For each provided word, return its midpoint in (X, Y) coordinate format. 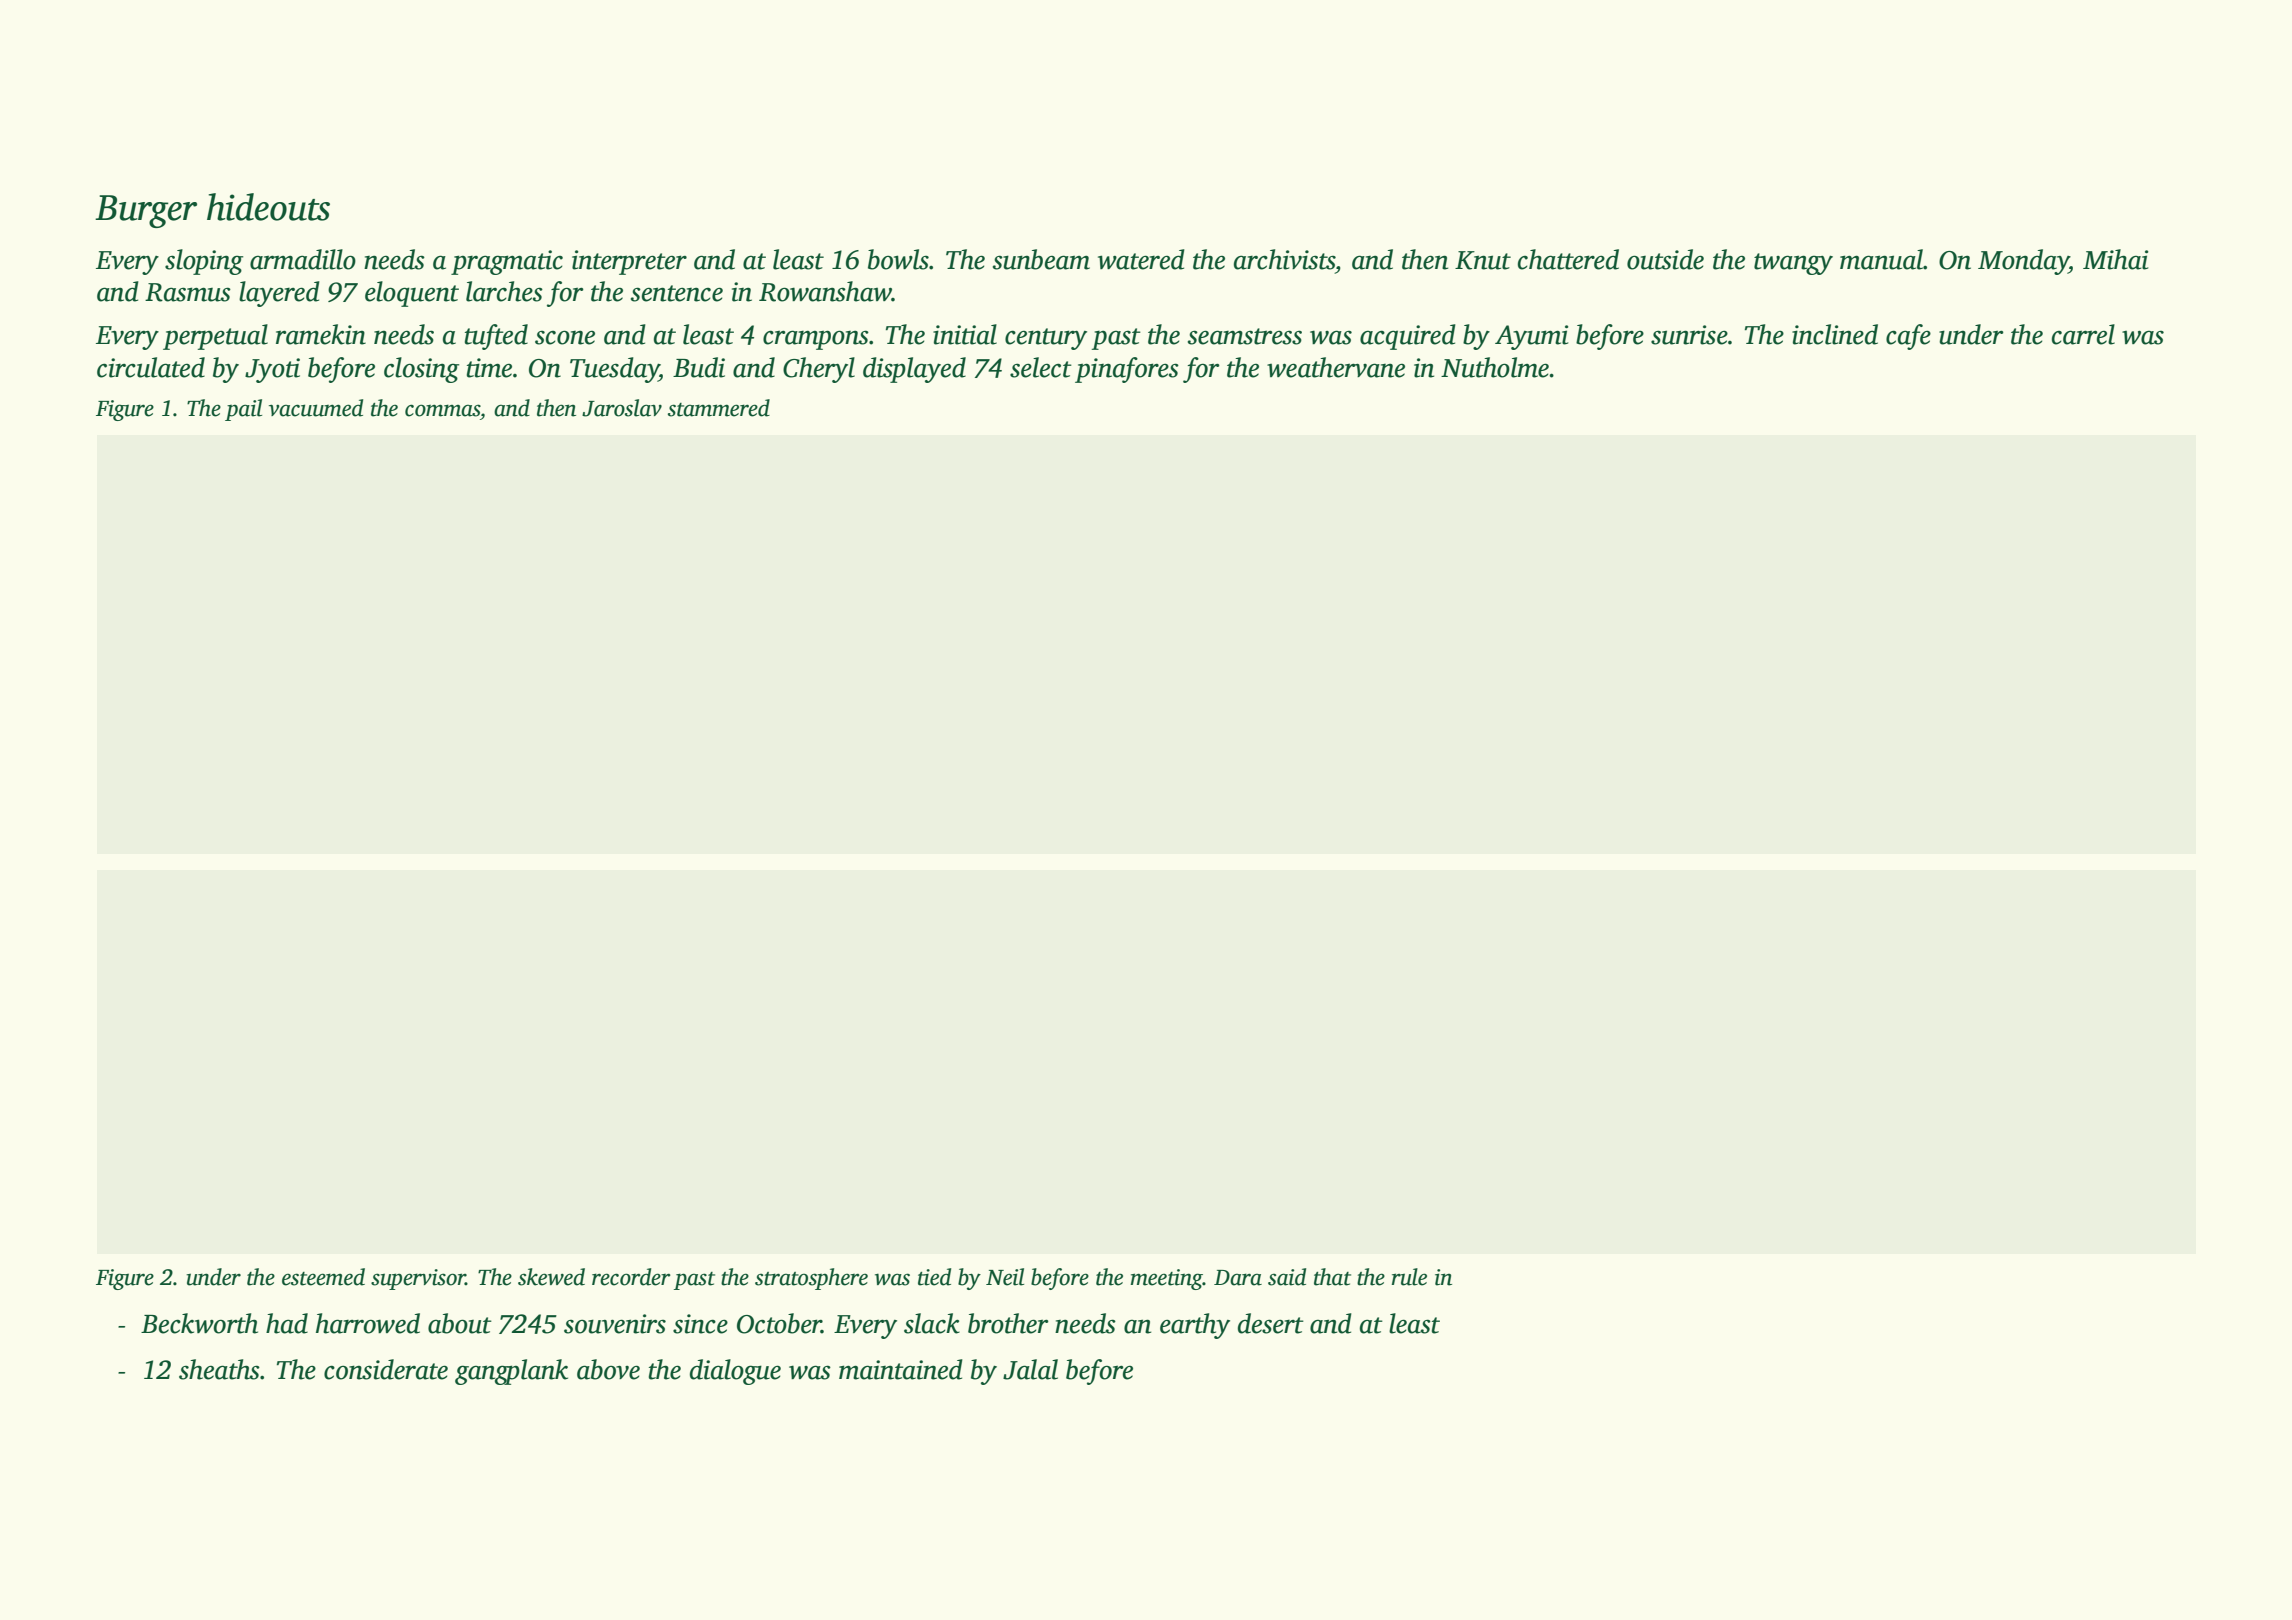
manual (1881, 259)
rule (1409, 1277)
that (1332, 1277)
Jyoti (272, 370)
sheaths (219, 1369)
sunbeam (1041, 259)
